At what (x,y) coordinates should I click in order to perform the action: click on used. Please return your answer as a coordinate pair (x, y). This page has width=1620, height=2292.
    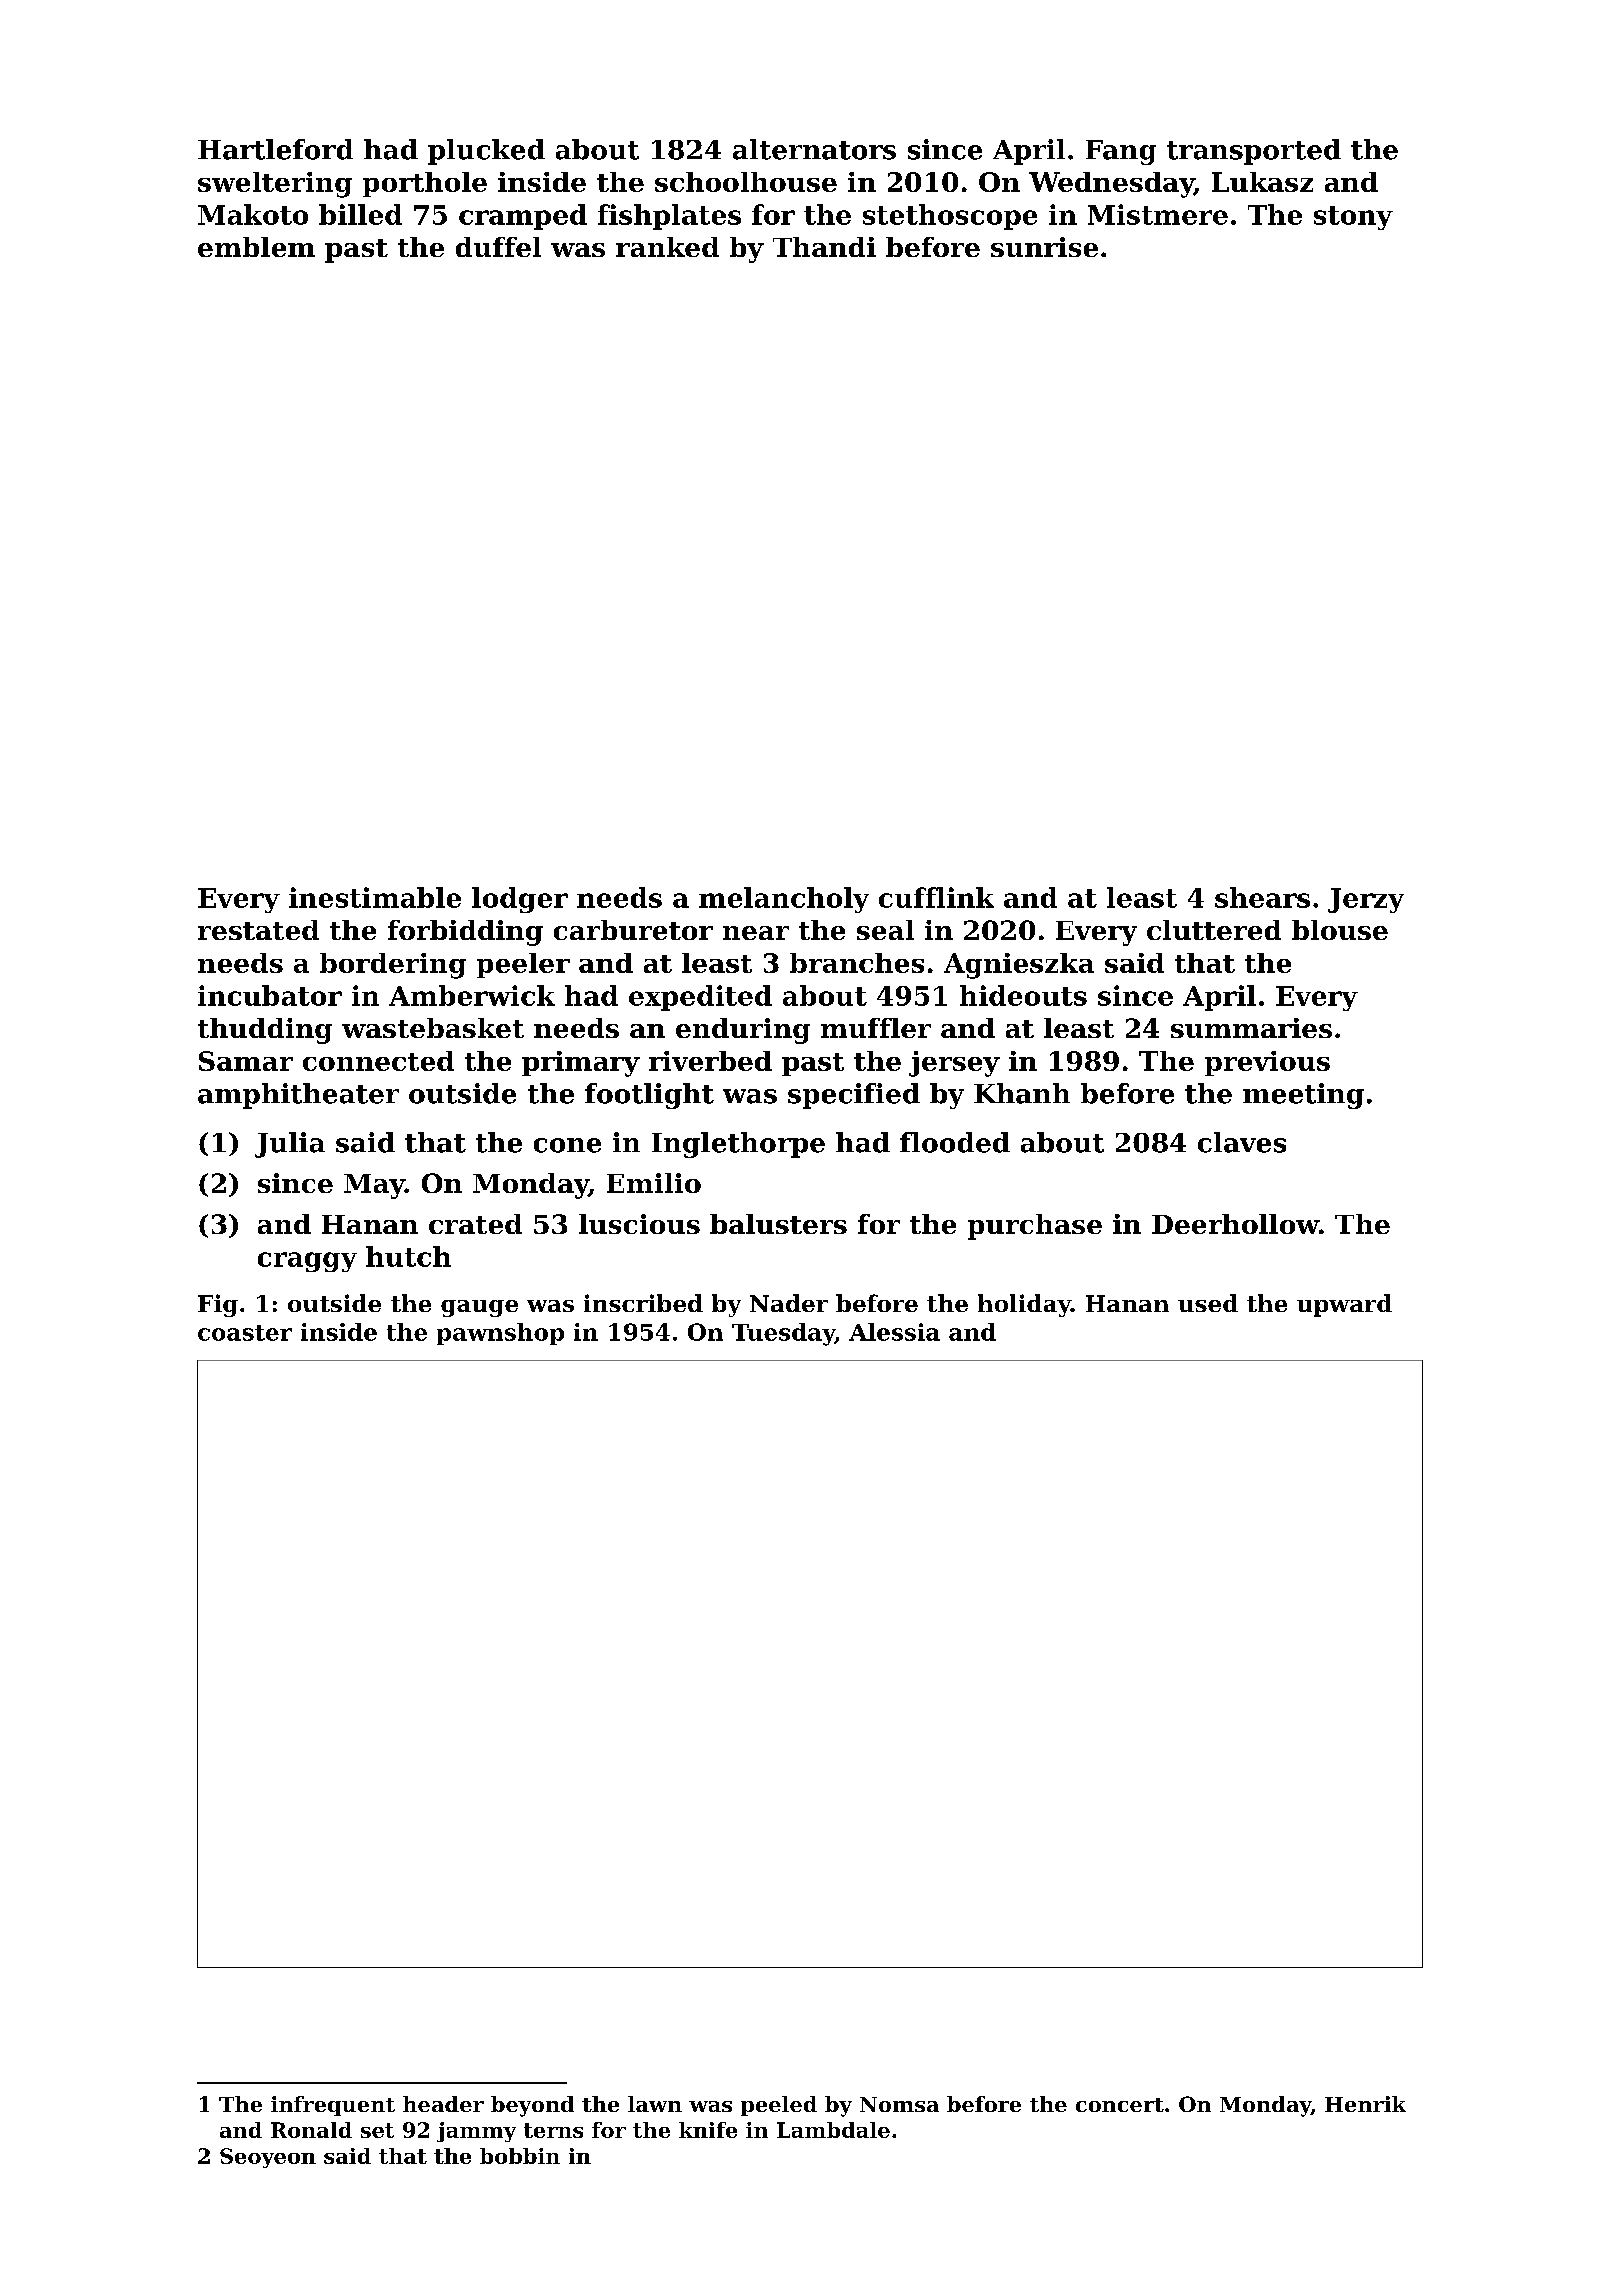
    Looking at the image, I should click on (1208, 1303).
